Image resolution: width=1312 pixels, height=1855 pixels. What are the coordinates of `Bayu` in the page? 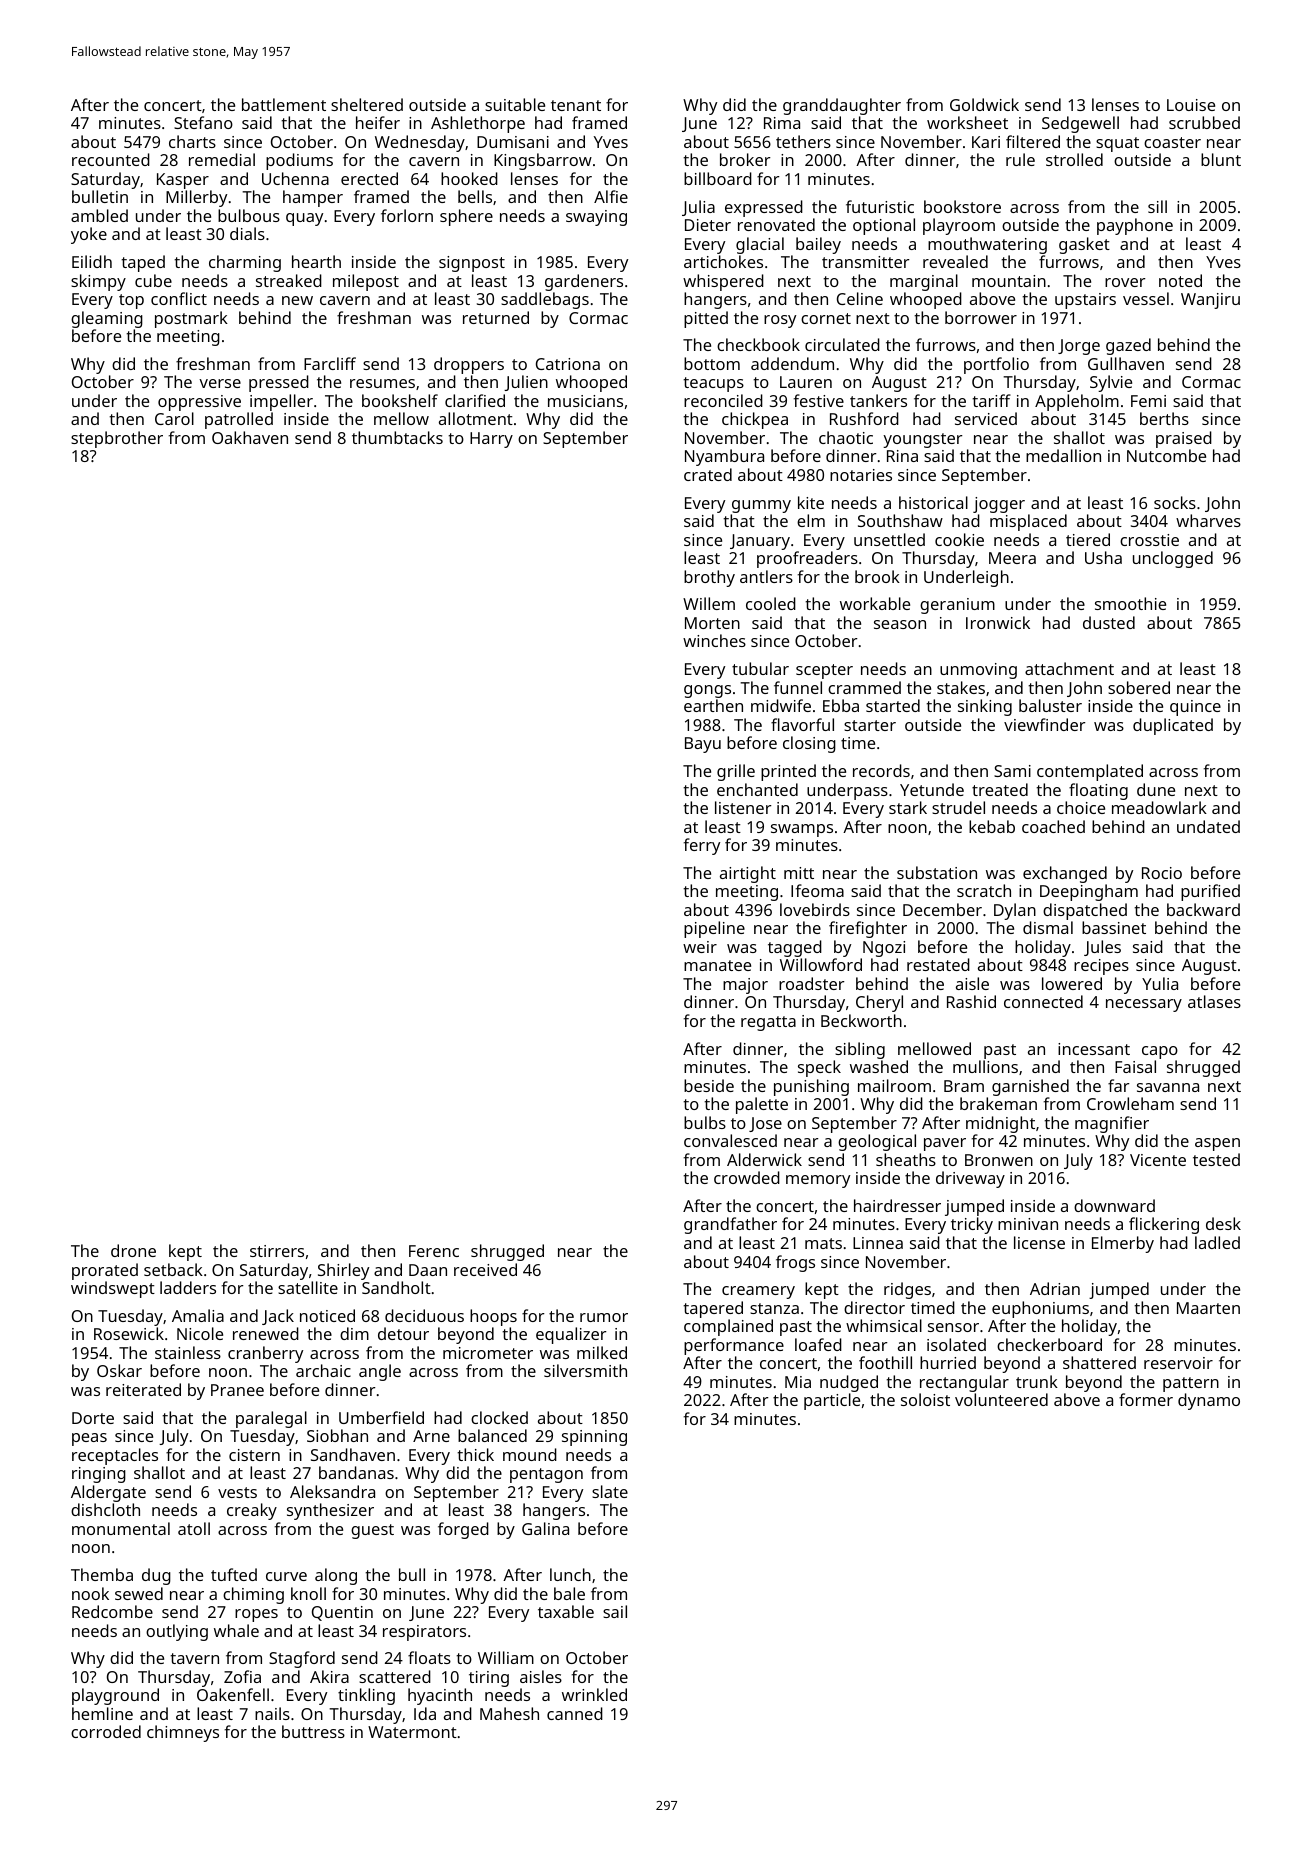 It's located at (703, 745).
